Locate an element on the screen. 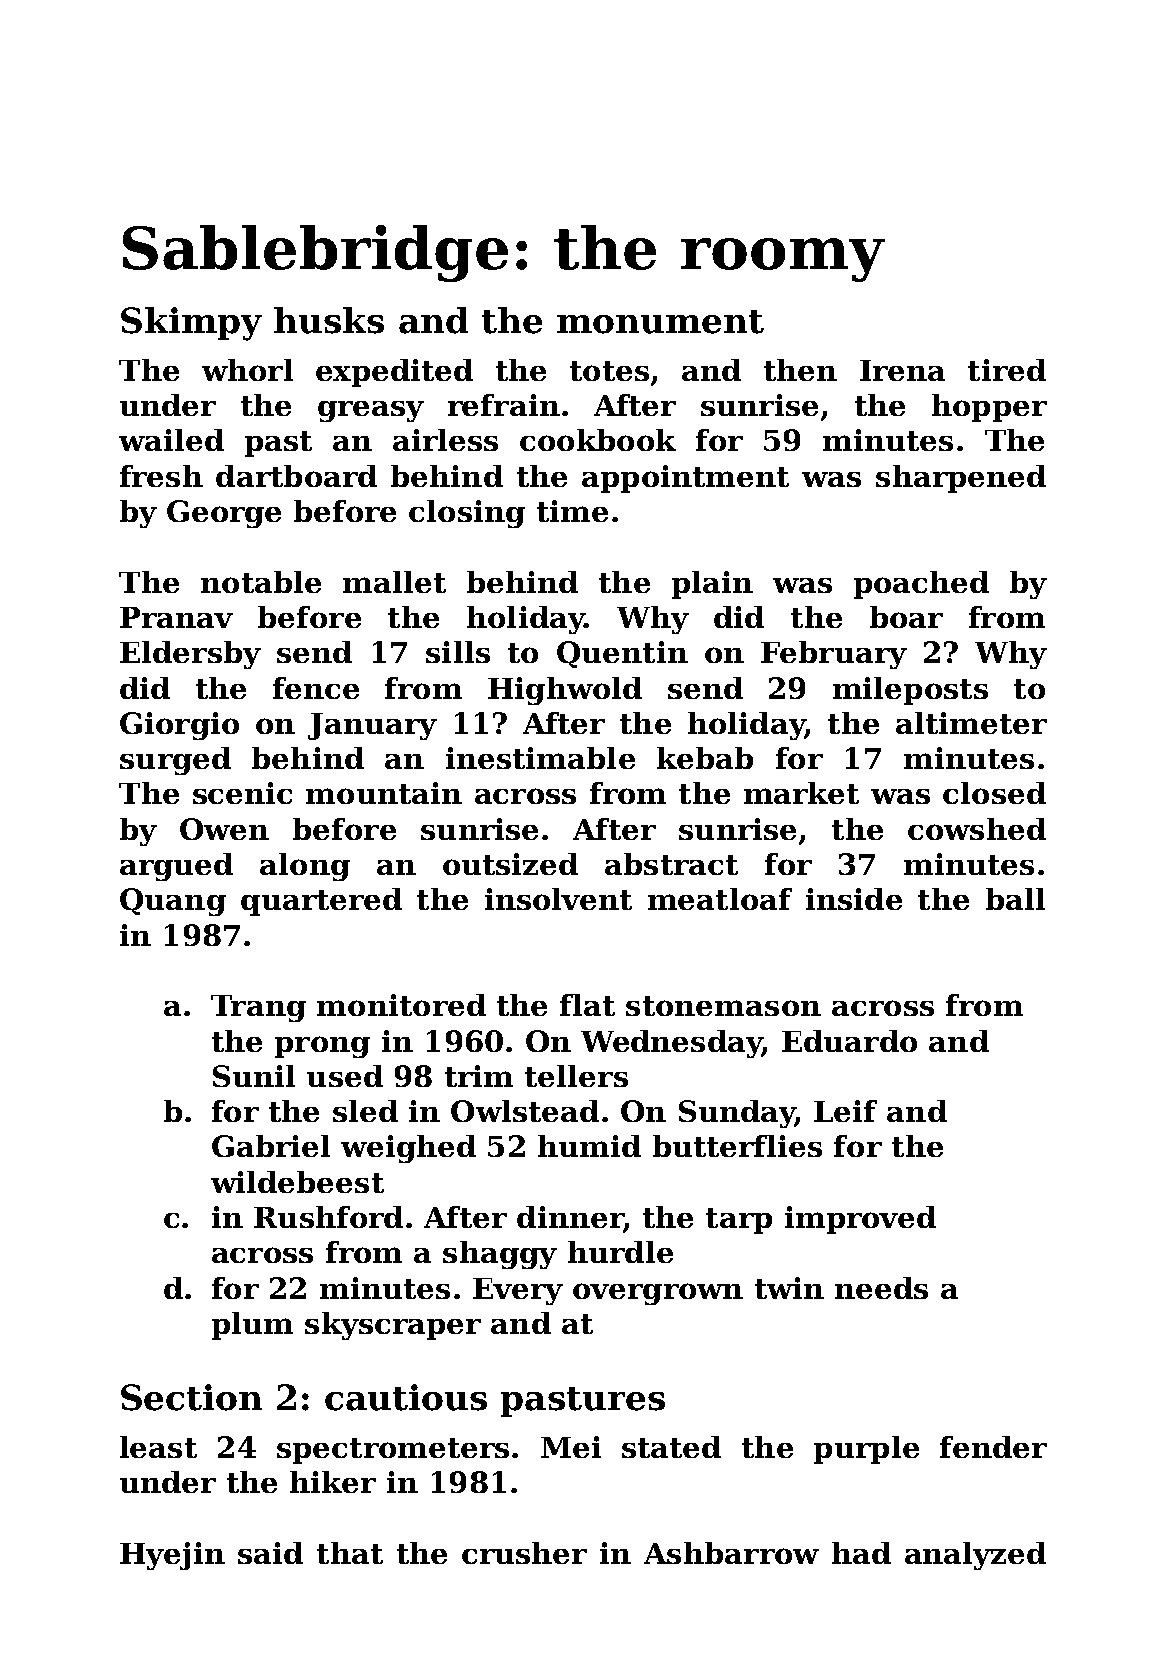 The width and height of the screenshot is (1165, 1654). Gabriel is located at coordinates (271, 1146).
